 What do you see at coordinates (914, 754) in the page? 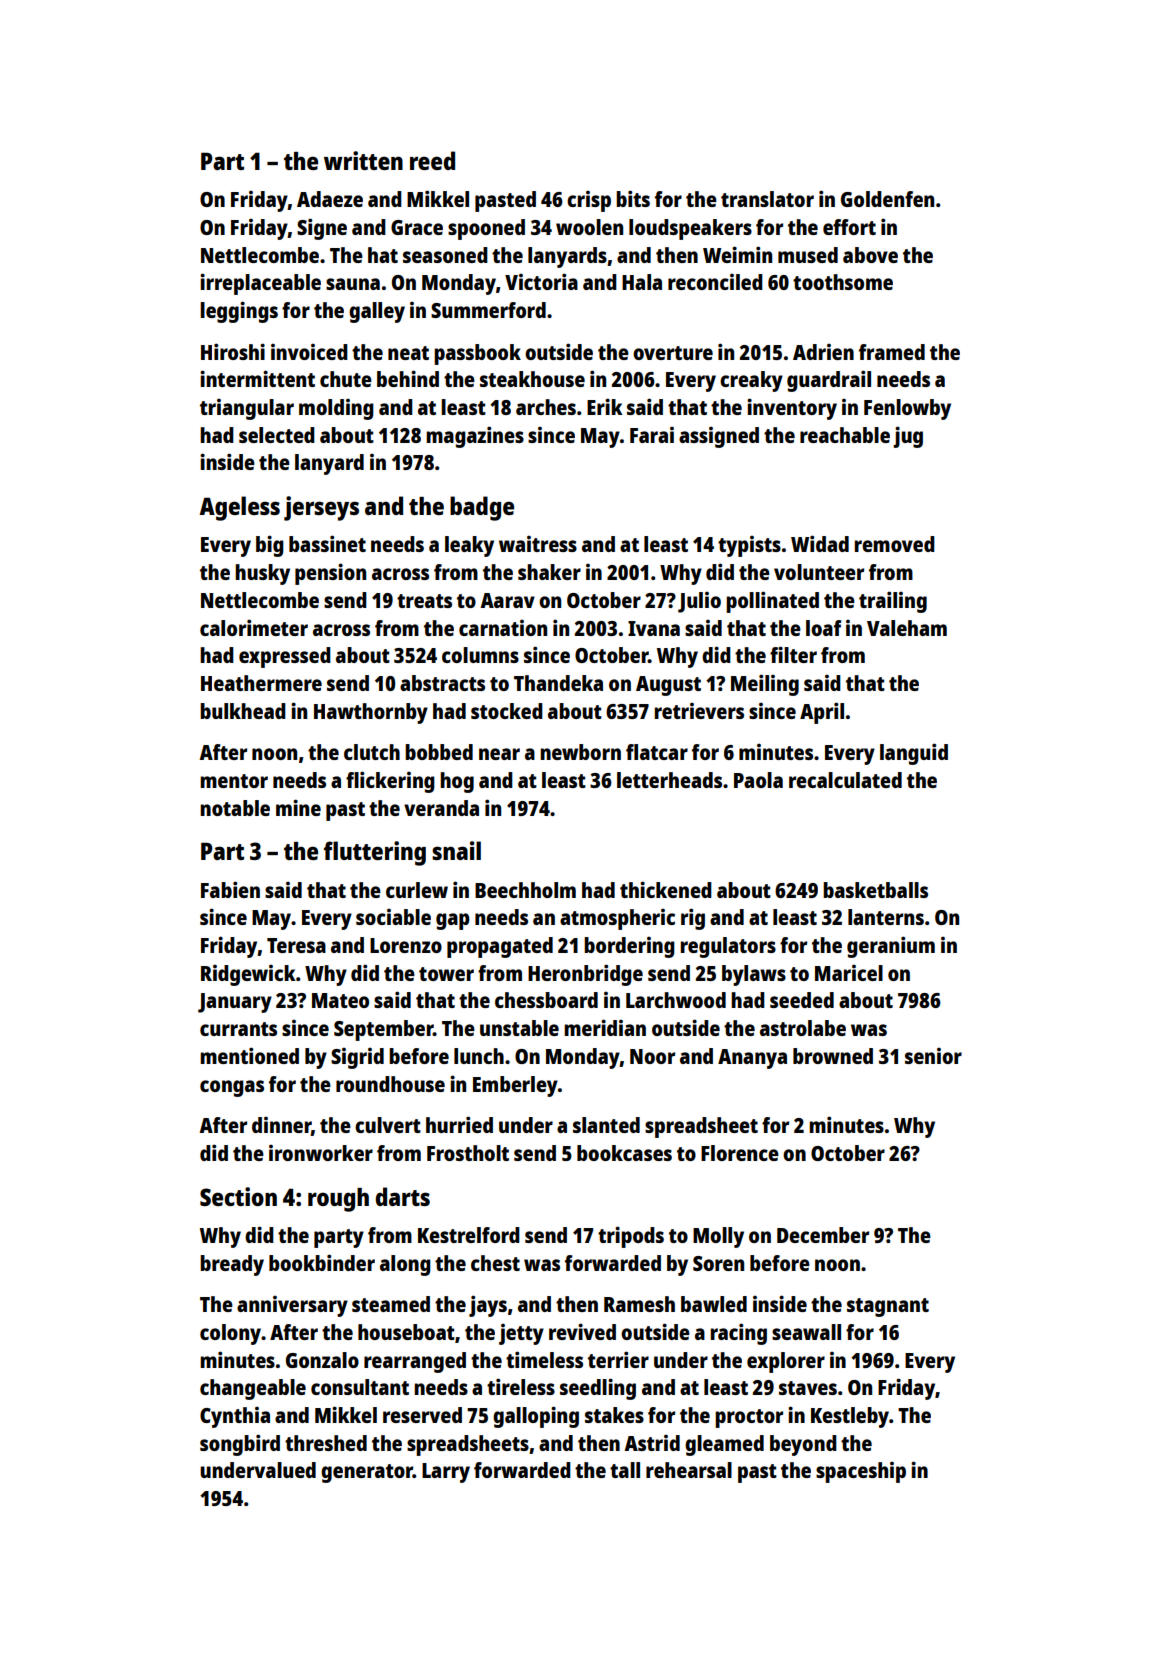
I see `languid` at bounding box center [914, 754].
